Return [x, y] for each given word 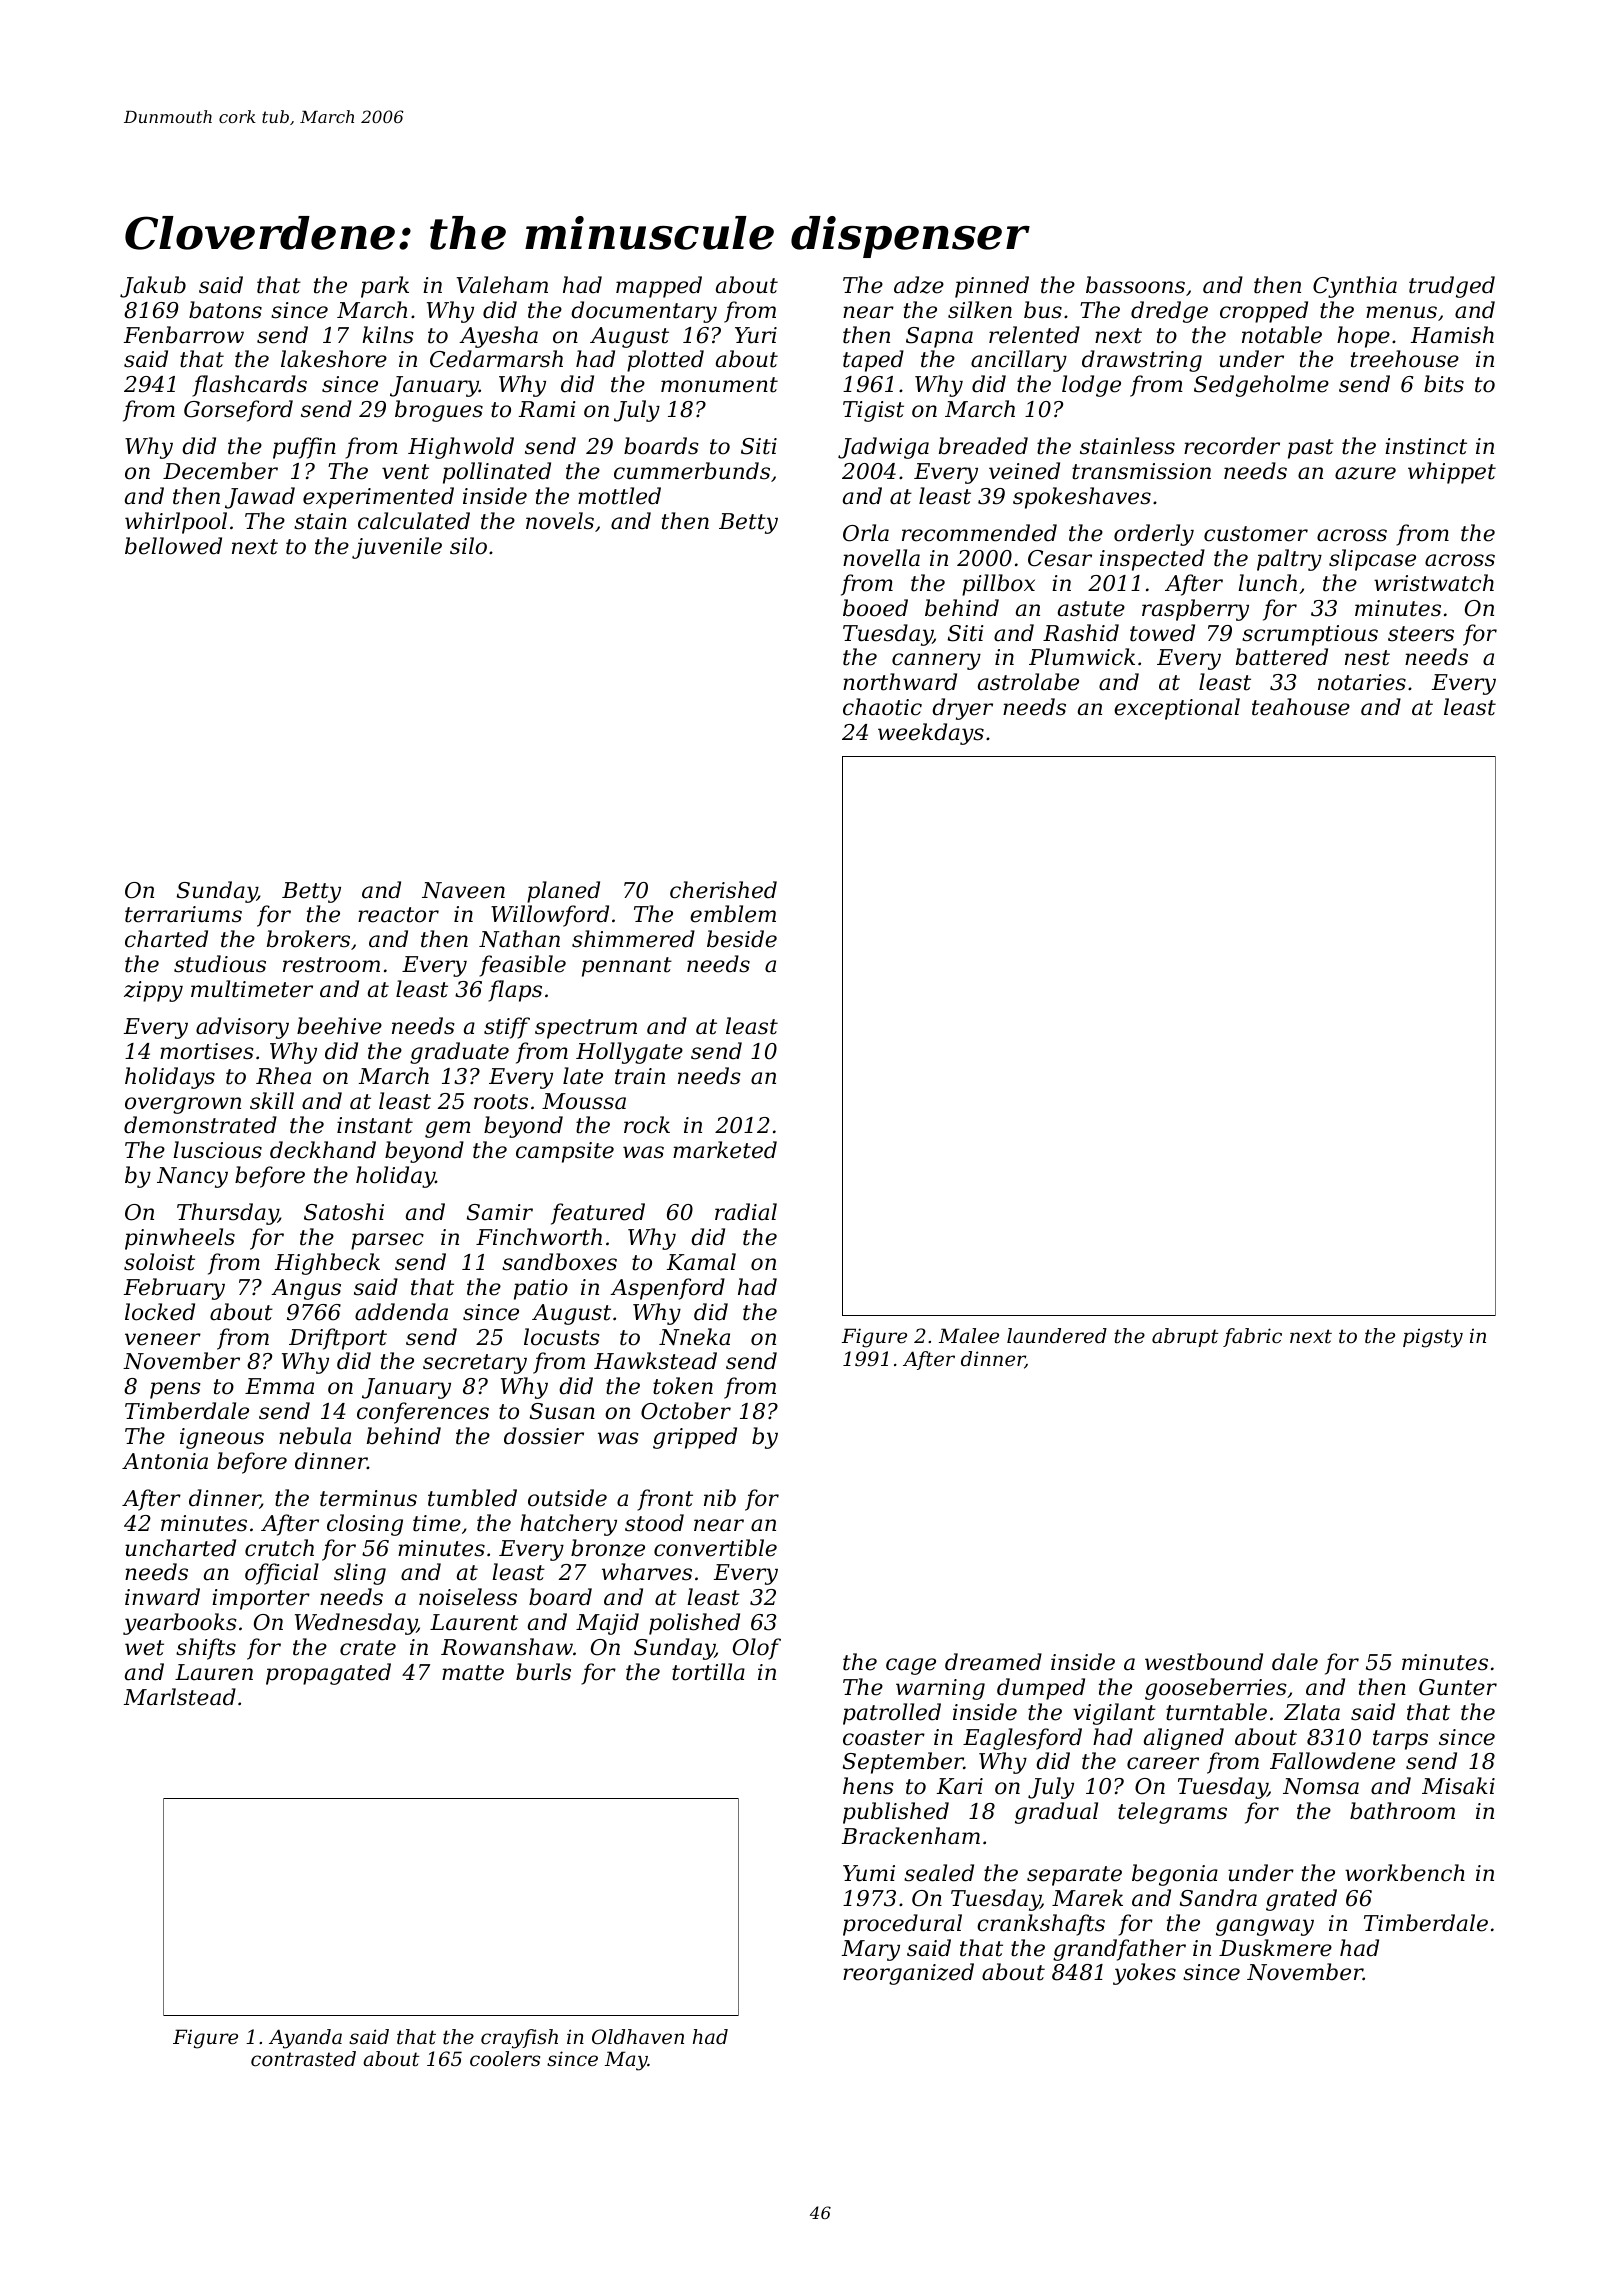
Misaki [1458, 1786]
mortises [207, 1051]
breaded [983, 446]
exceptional [1177, 709]
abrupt [1185, 1337]
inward [162, 1597]
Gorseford [238, 411]
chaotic [882, 707]
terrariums [183, 914]
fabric [1252, 1337]
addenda [401, 1312]
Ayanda [305, 2039]
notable [1282, 335]
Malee [969, 1336]
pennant [627, 967]
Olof [757, 1649]
